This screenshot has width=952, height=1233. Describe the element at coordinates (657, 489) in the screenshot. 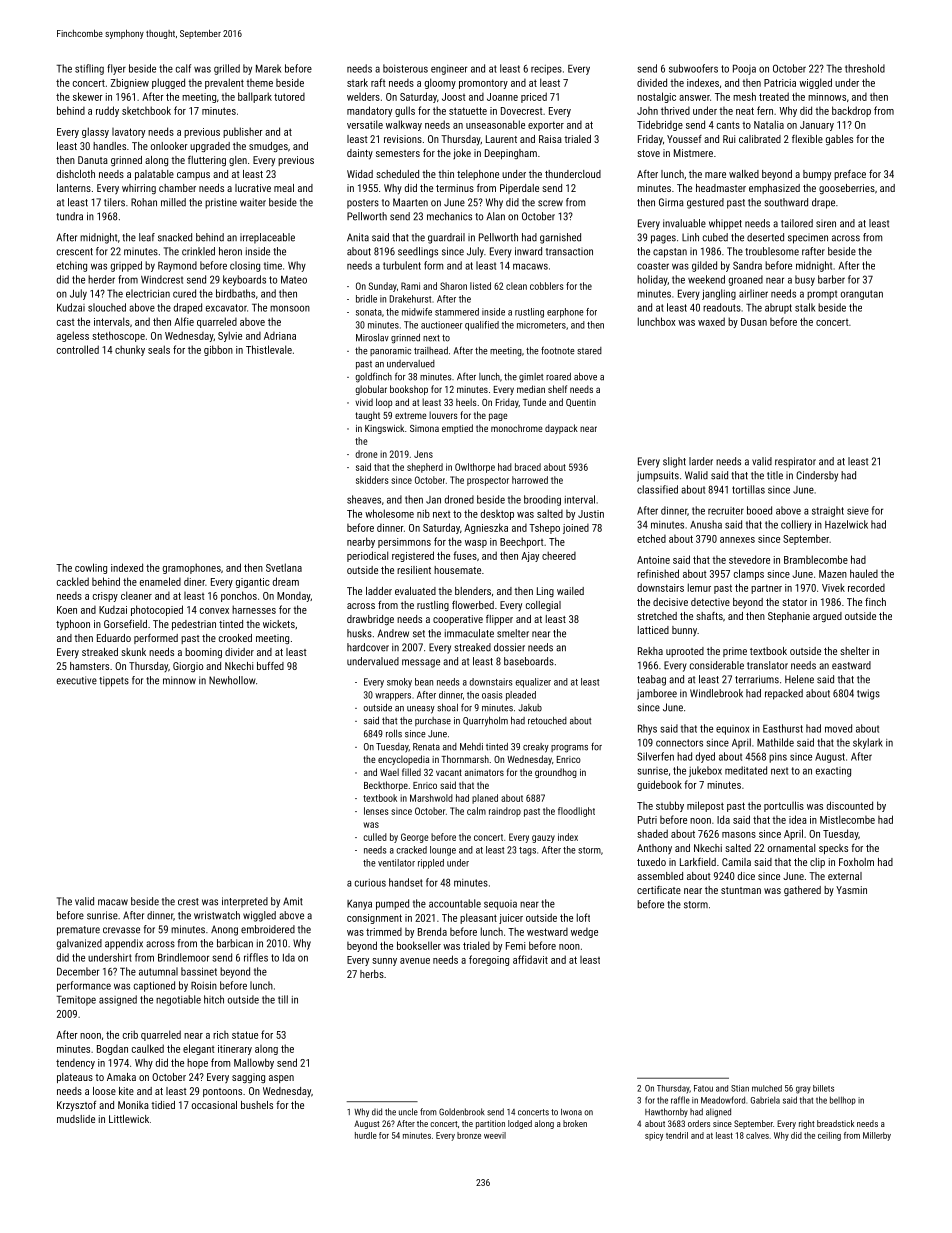

I see `classified` at that location.
